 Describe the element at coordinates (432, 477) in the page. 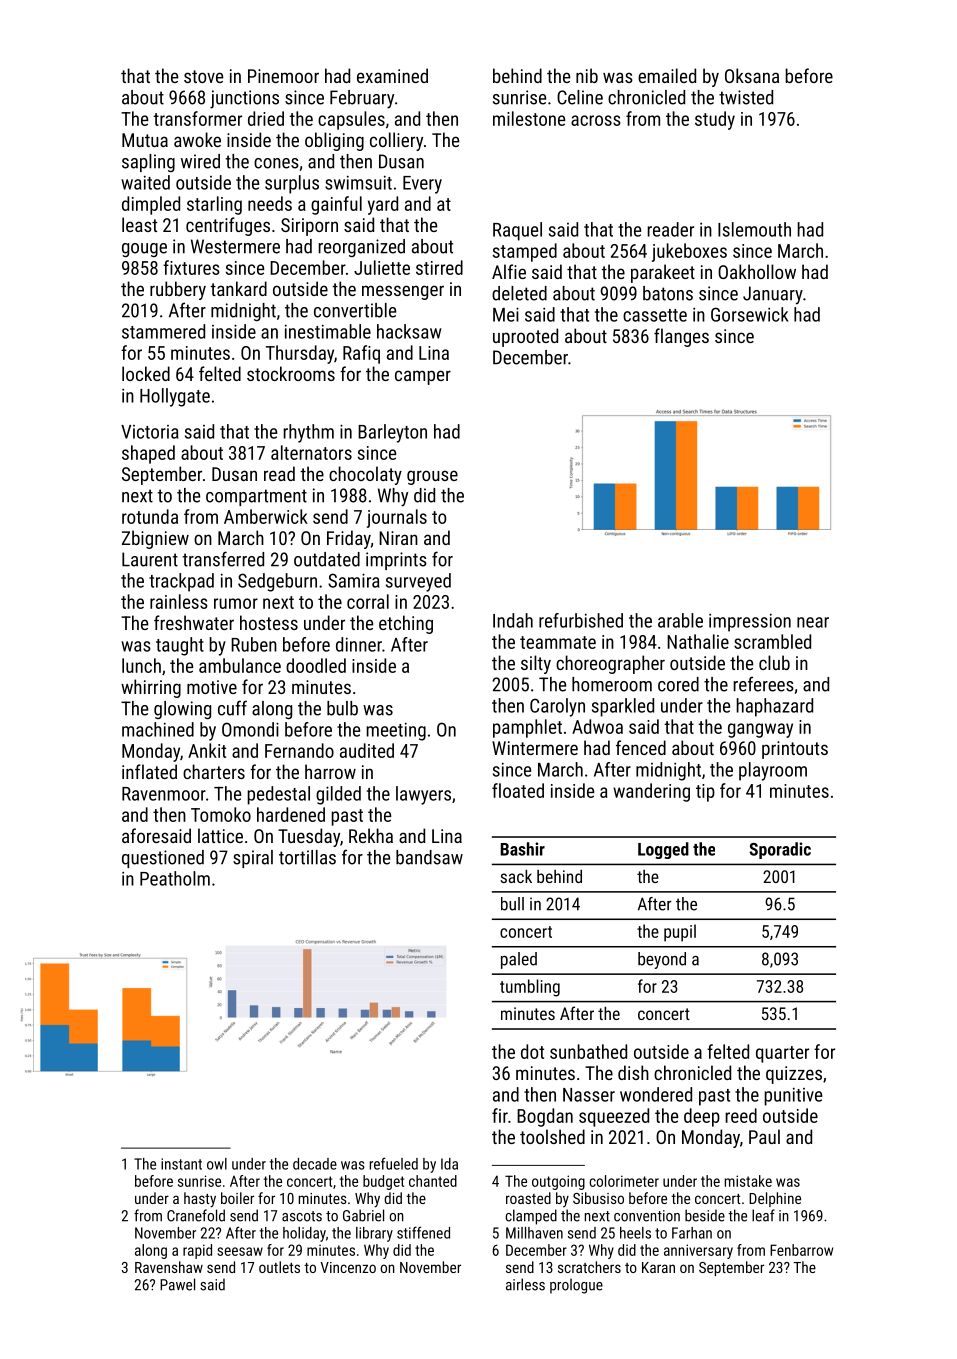

I see `grouse` at that location.
